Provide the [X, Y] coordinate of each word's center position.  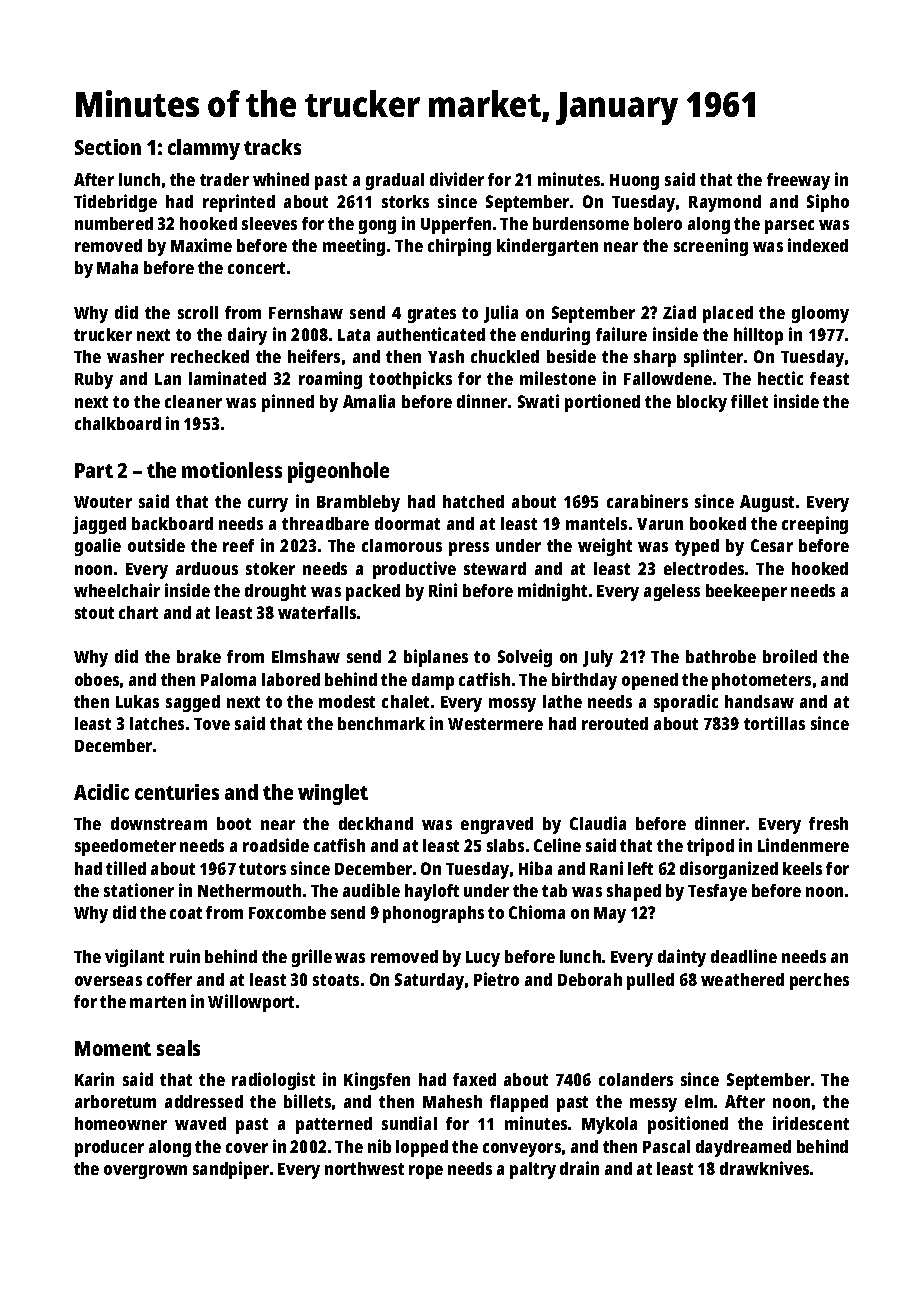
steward [495, 568]
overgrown [145, 1172]
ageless [672, 592]
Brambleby [358, 503]
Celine [557, 845]
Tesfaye [717, 892]
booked [718, 523]
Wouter [103, 502]
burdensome [581, 223]
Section [108, 147]
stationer [139, 890]
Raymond [725, 203]
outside [156, 545]
